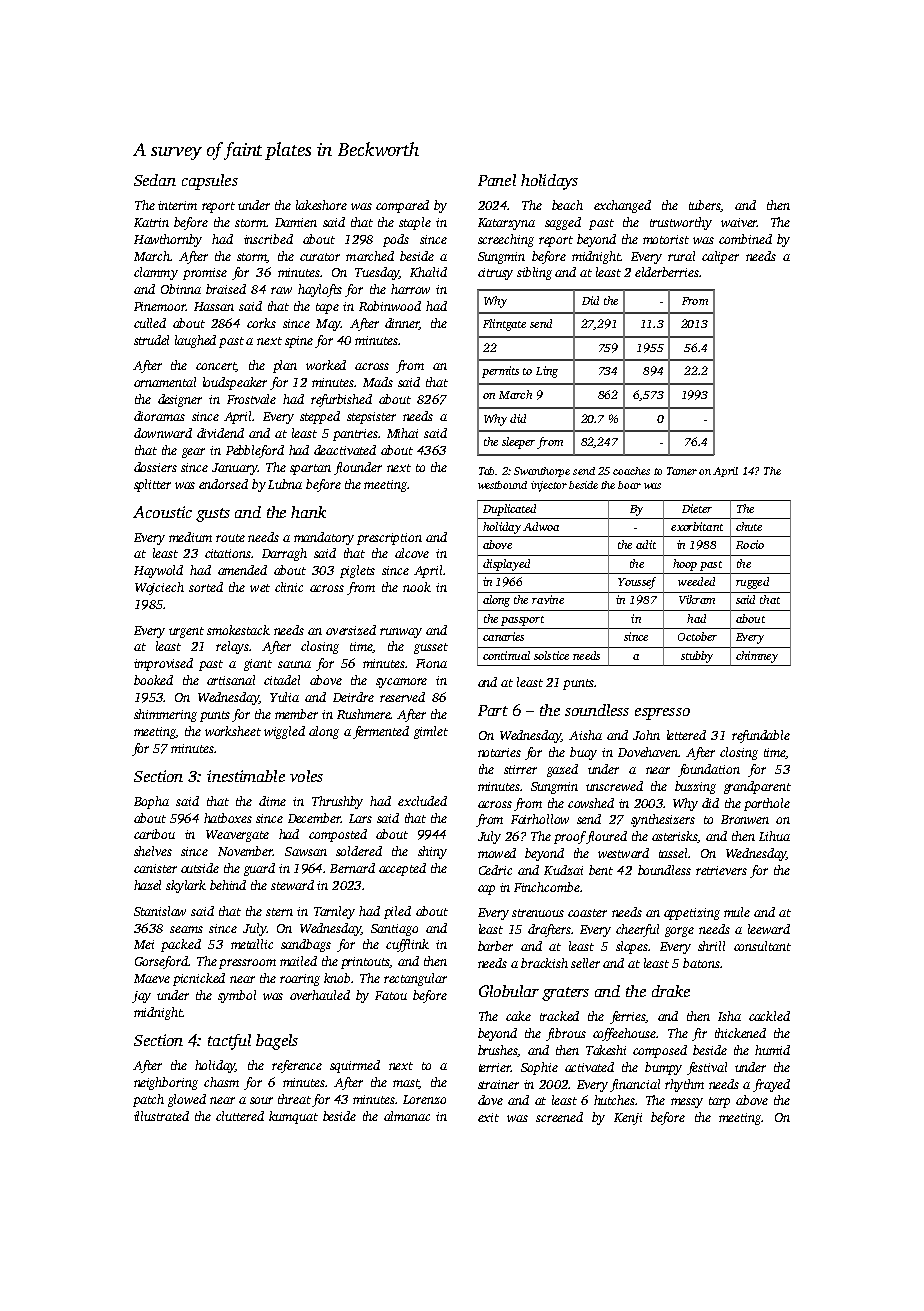 The image size is (924, 1311). Describe the element at coordinates (548, 599) in the screenshot. I see `ravine` at that location.
